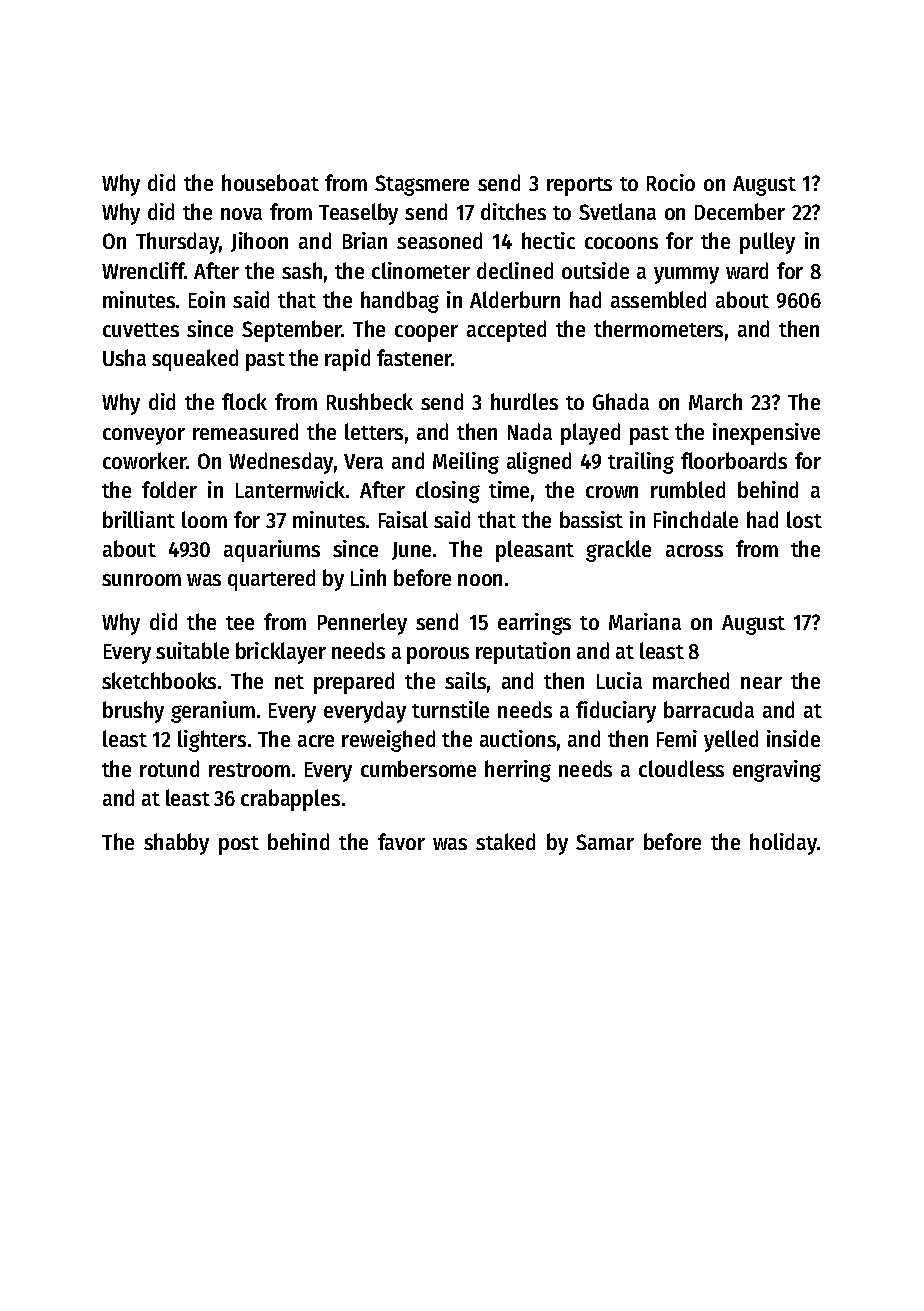 The width and height of the page is (924, 1311). Describe the element at coordinates (422, 185) in the page. I see `Stagsmere` at that location.
